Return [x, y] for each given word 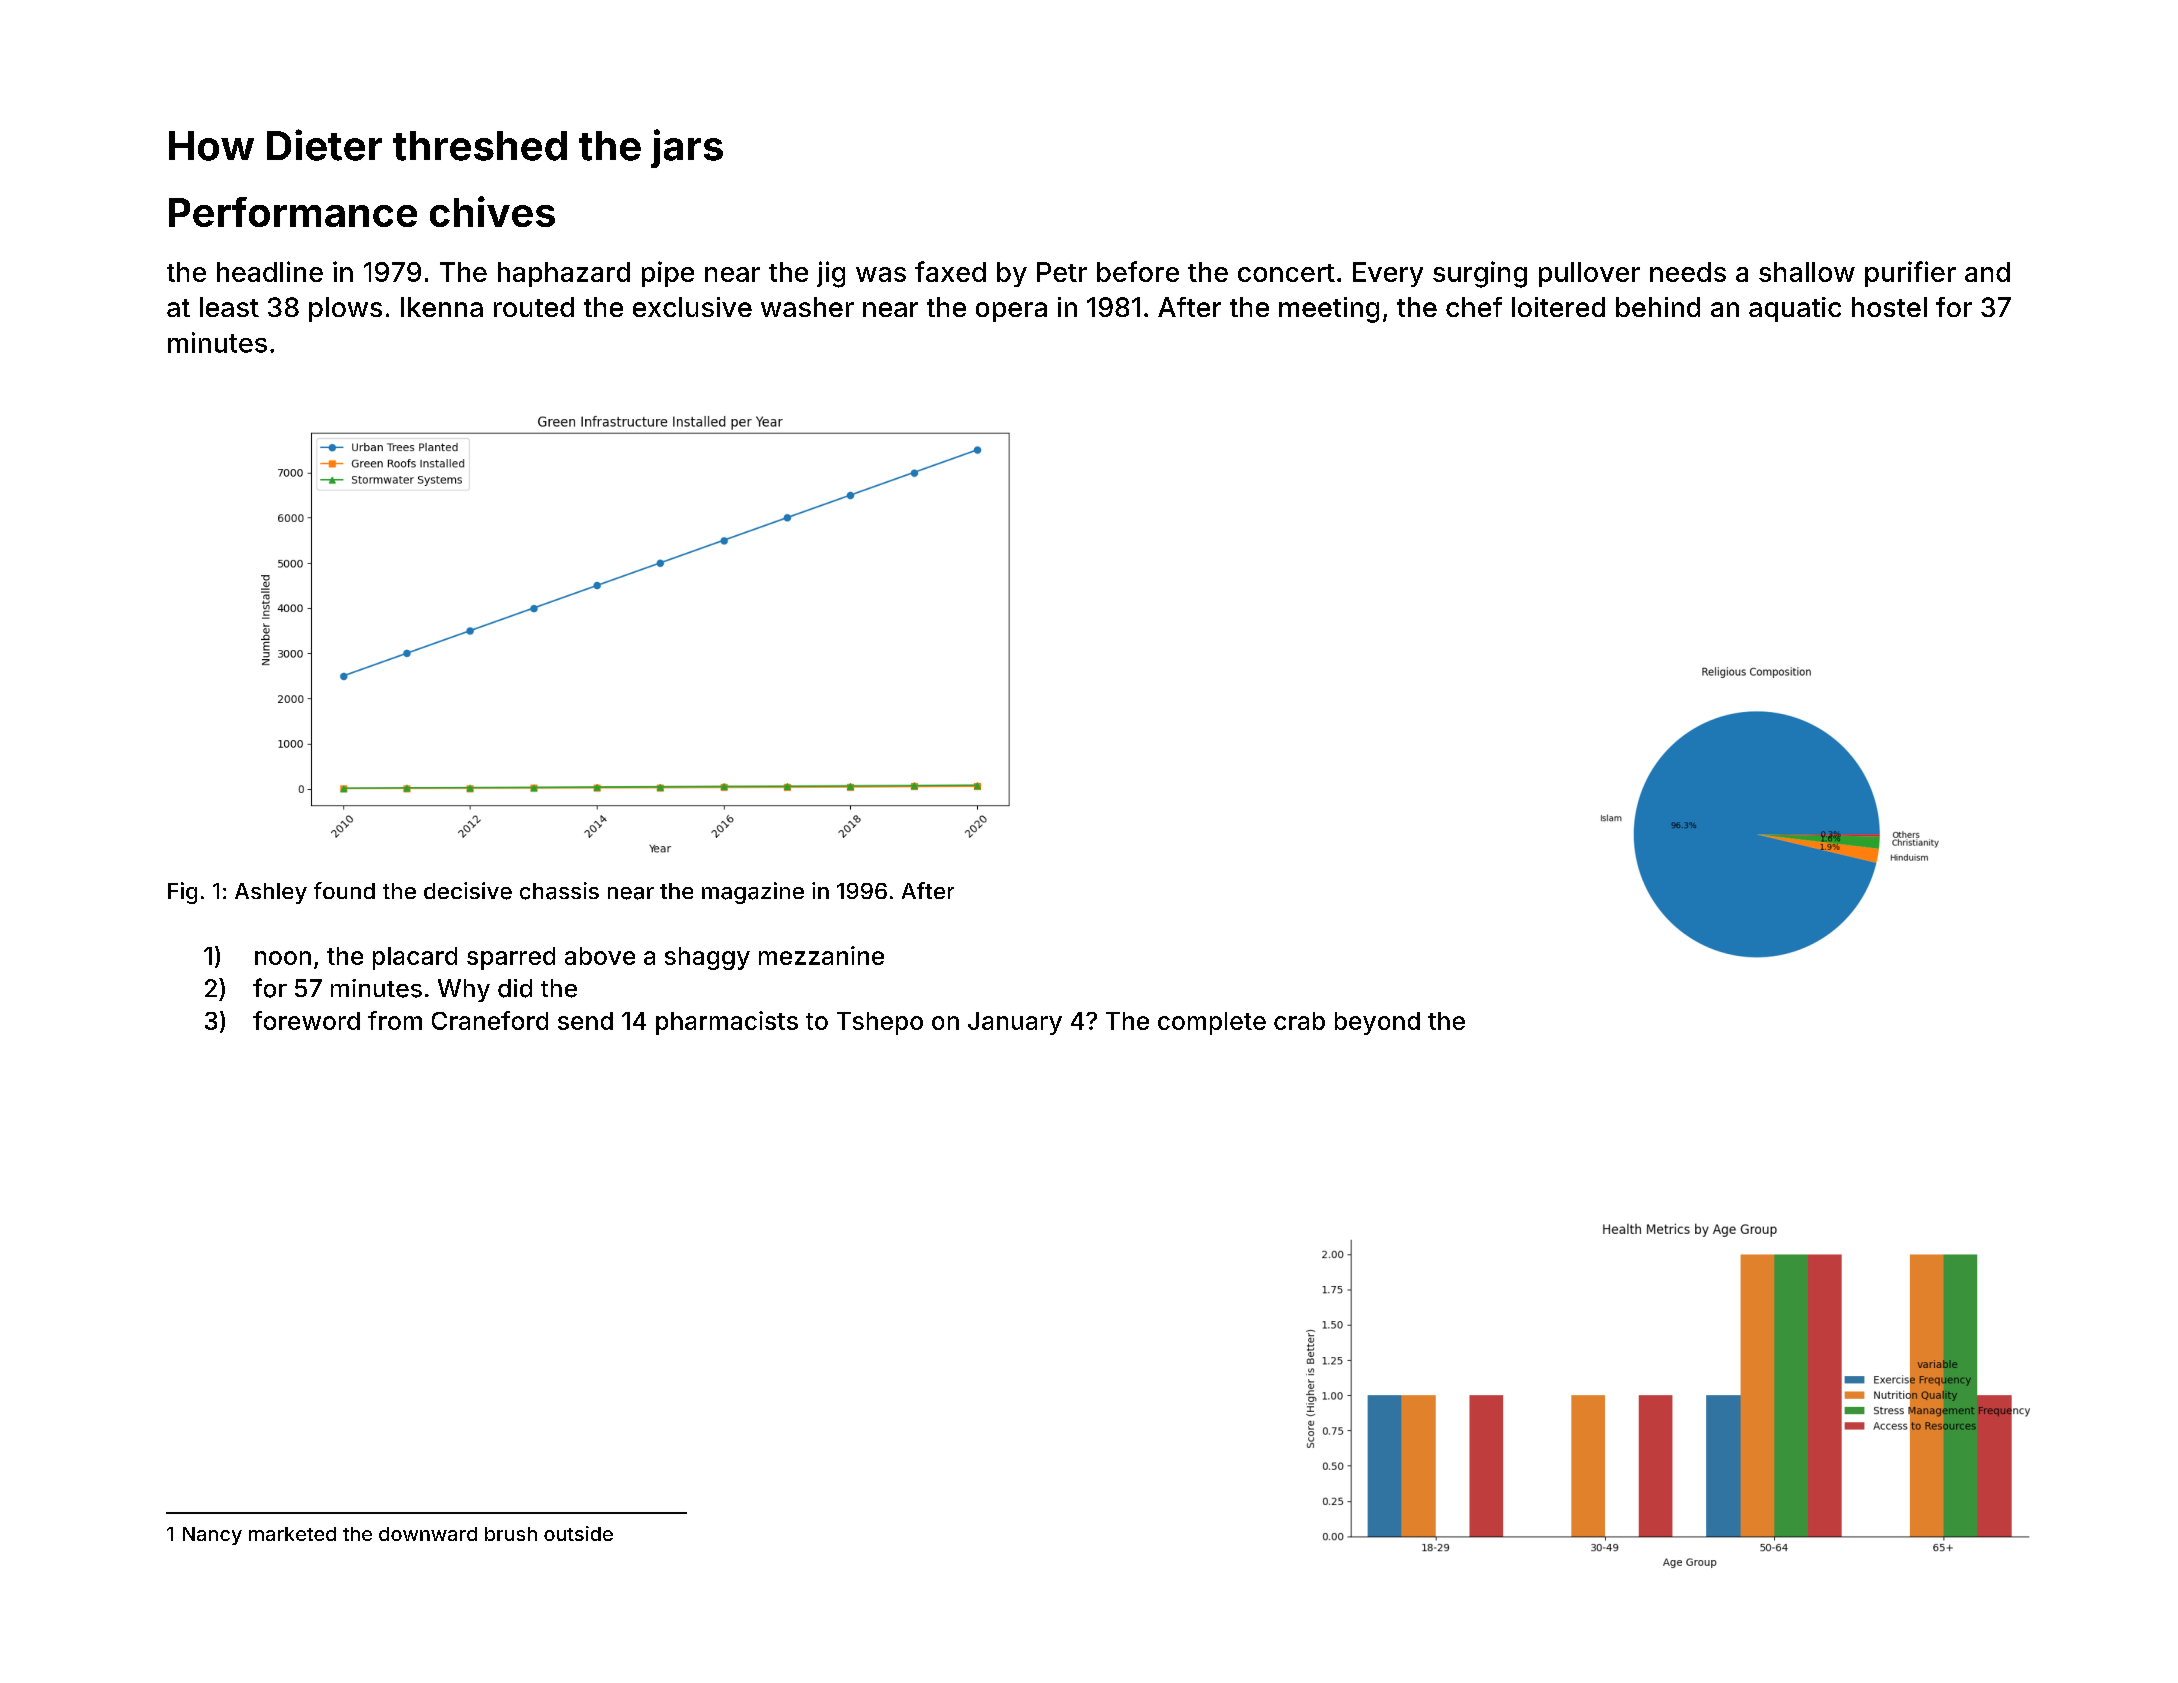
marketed [292, 1534]
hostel [1889, 307]
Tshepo [880, 1023]
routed [534, 307]
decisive [468, 891]
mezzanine [821, 955]
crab [1299, 1021]
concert [1286, 273]
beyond [1377, 1023]
